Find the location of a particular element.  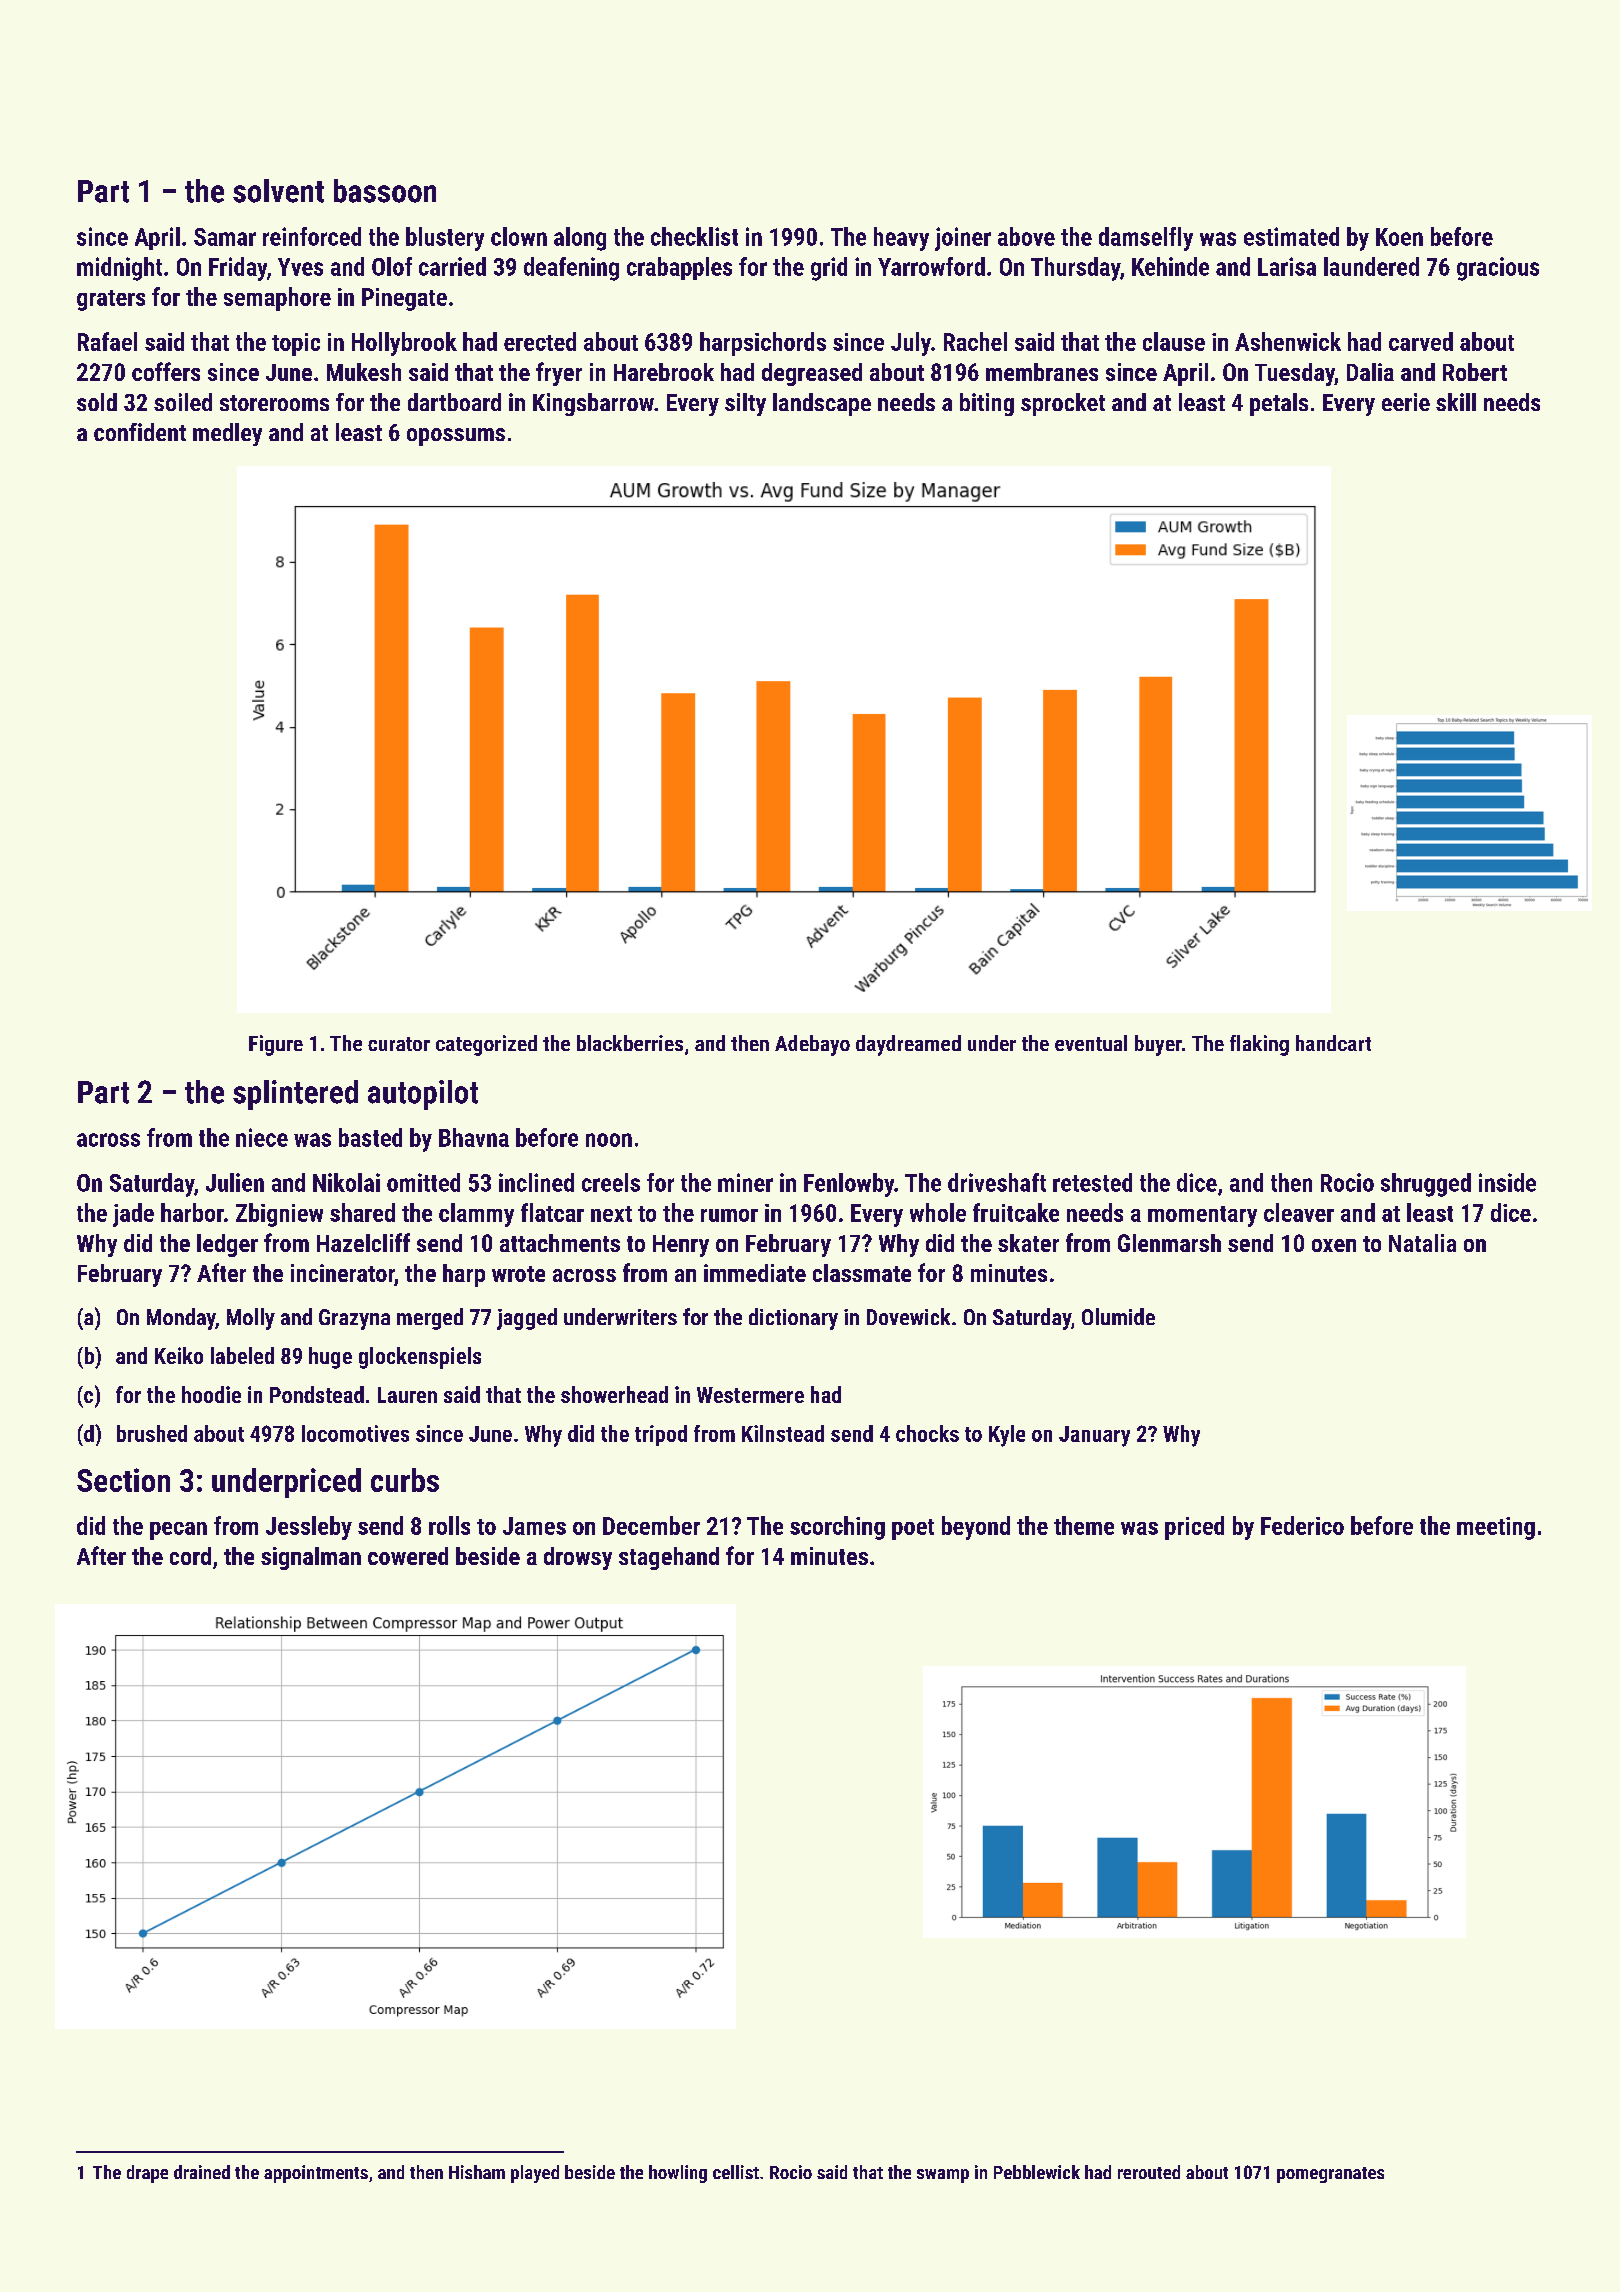

inside is located at coordinates (1507, 1182).
